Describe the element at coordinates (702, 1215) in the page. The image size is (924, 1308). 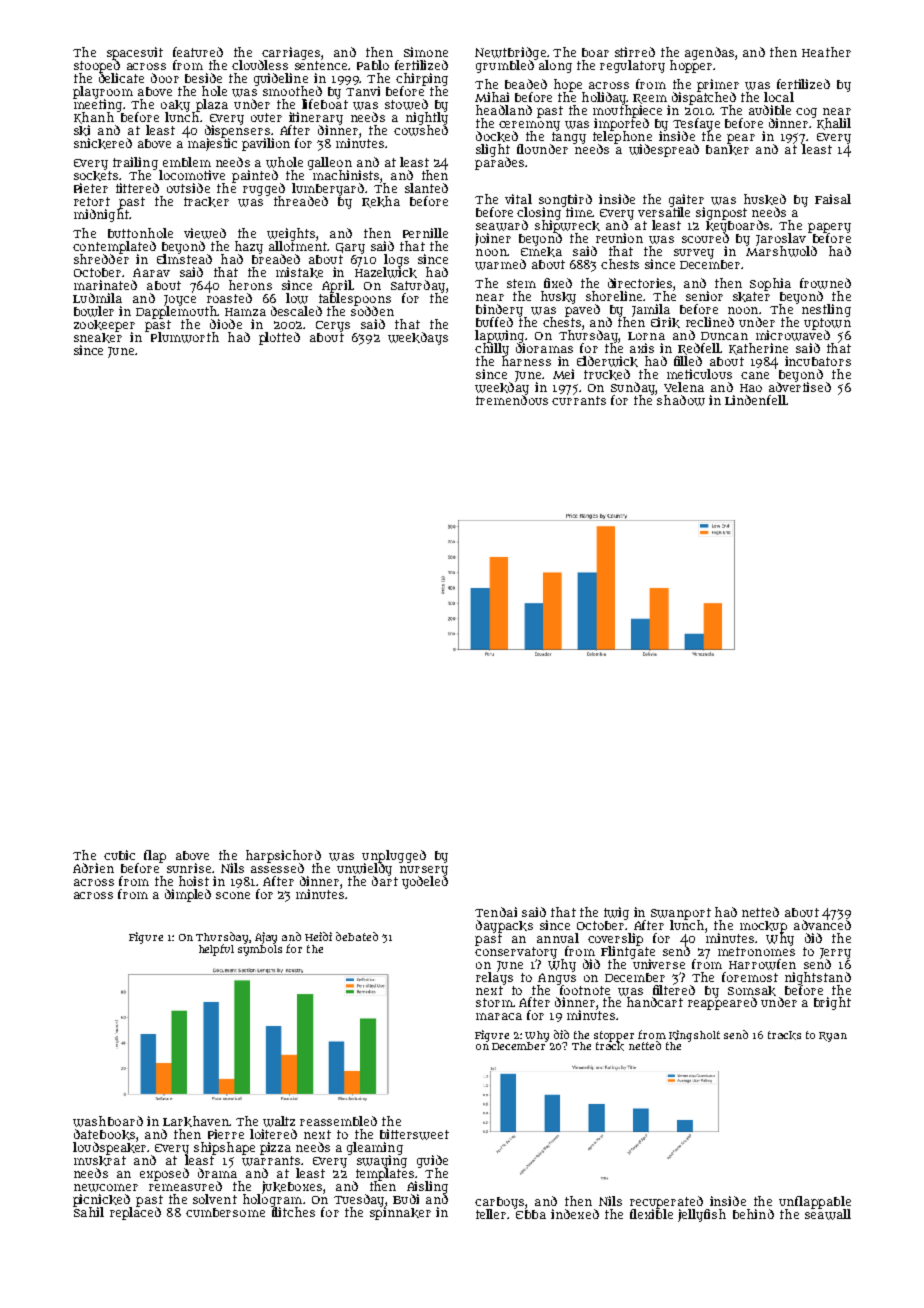
I see `jellyfish` at that location.
